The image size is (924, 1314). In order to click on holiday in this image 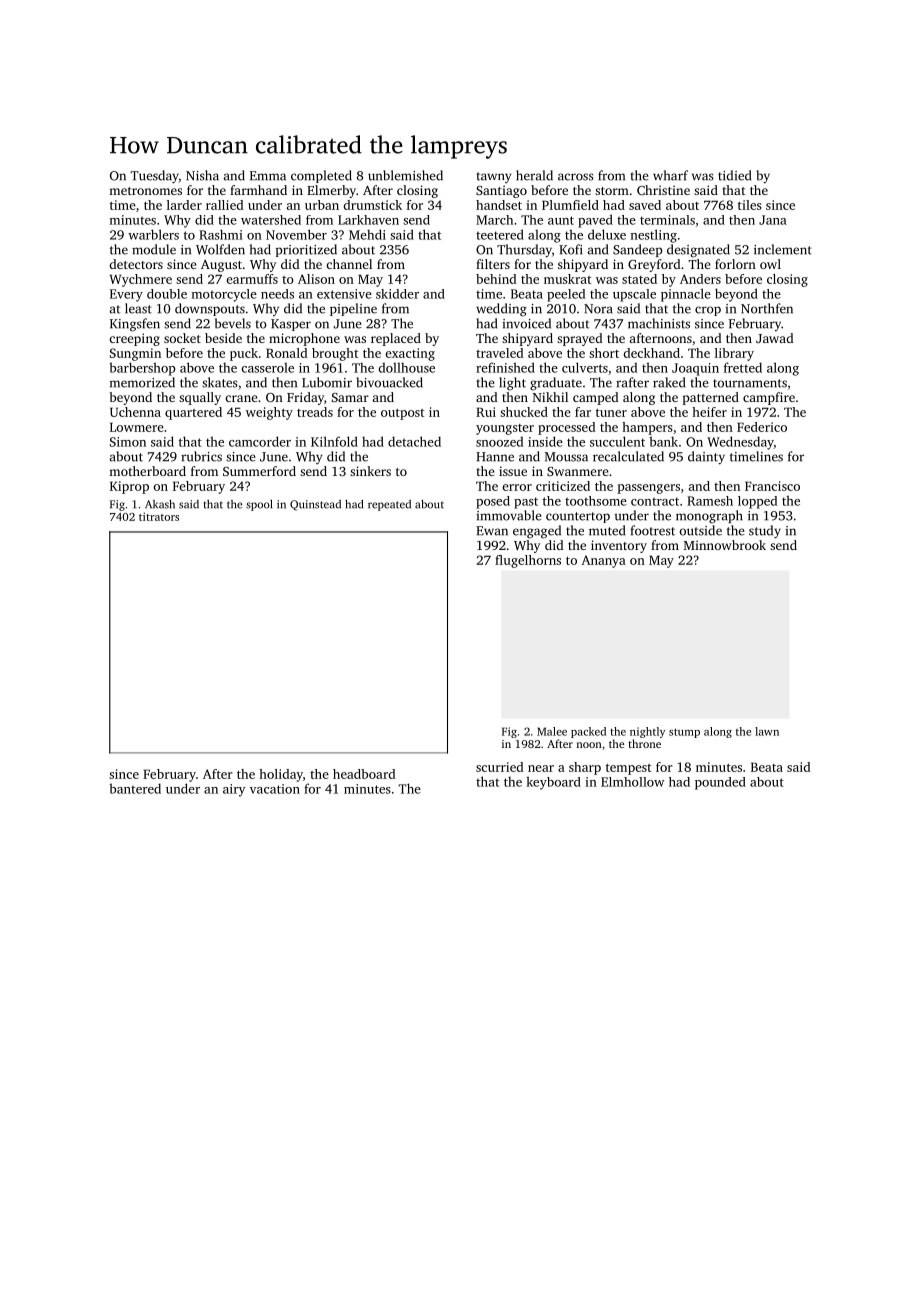, I will do `click(281, 775)`.
